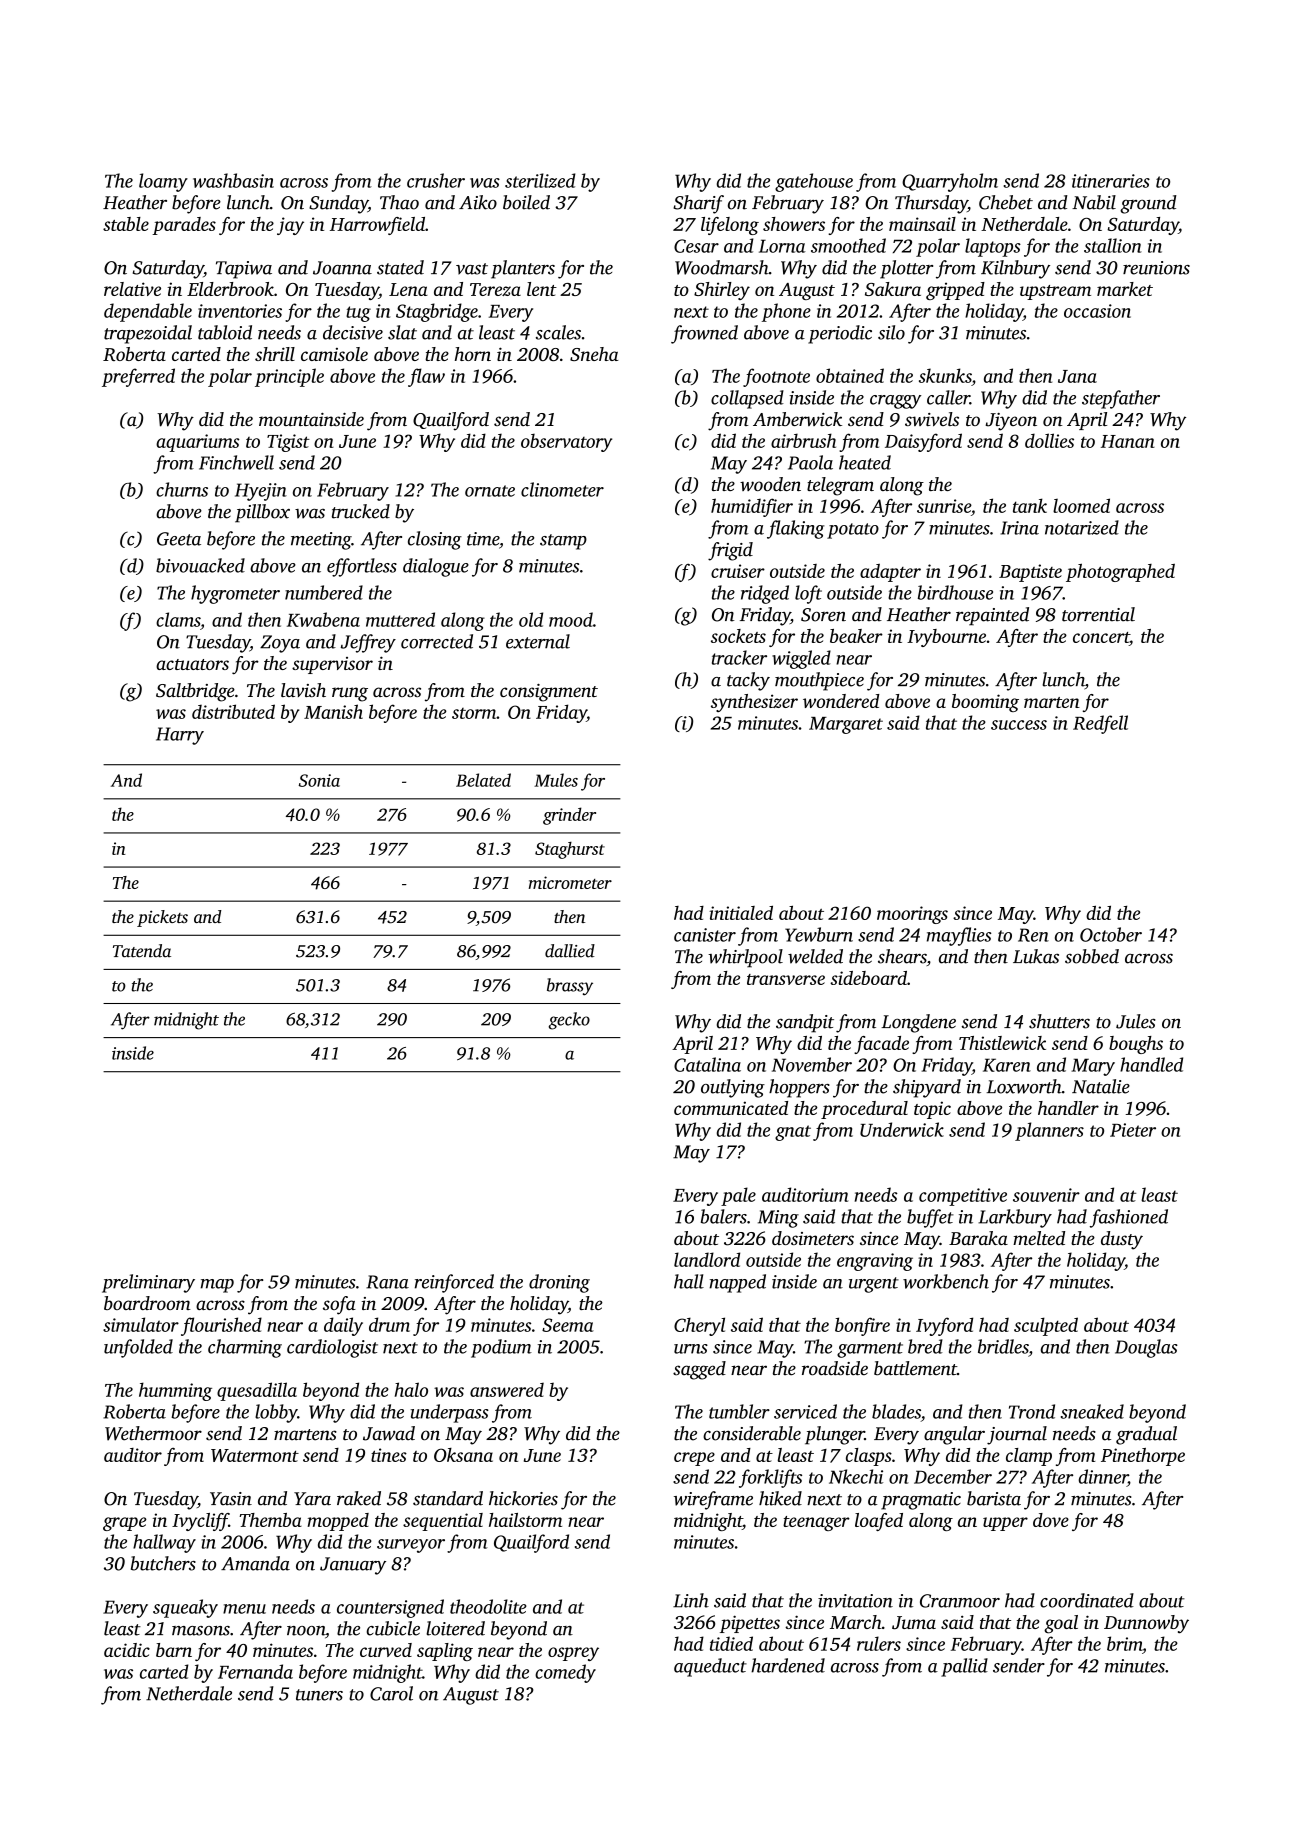 Image resolution: width=1294 pixels, height=1830 pixels. I want to click on Sharif, so click(698, 204).
